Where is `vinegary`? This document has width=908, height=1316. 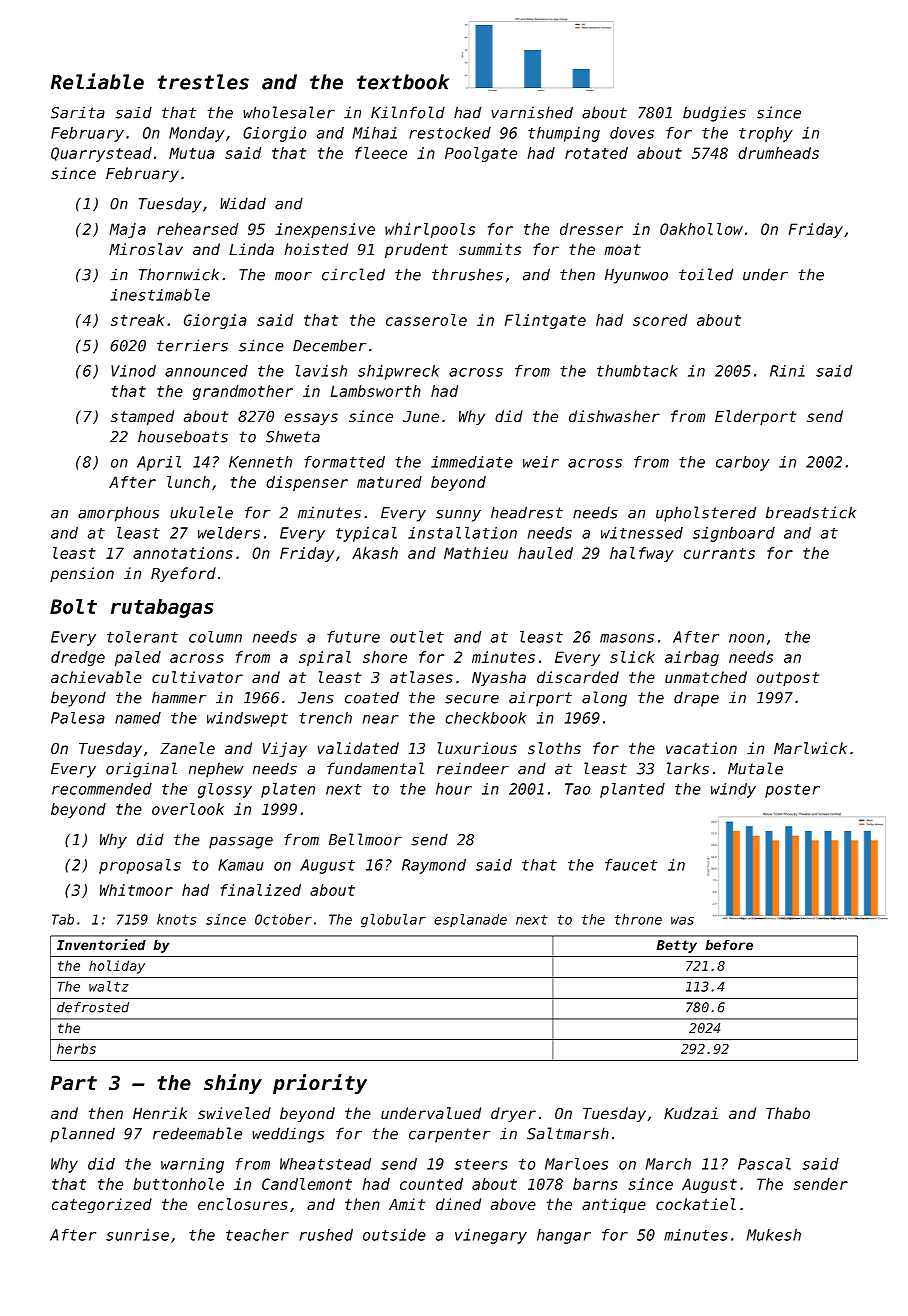
vinegary is located at coordinates (491, 1236).
